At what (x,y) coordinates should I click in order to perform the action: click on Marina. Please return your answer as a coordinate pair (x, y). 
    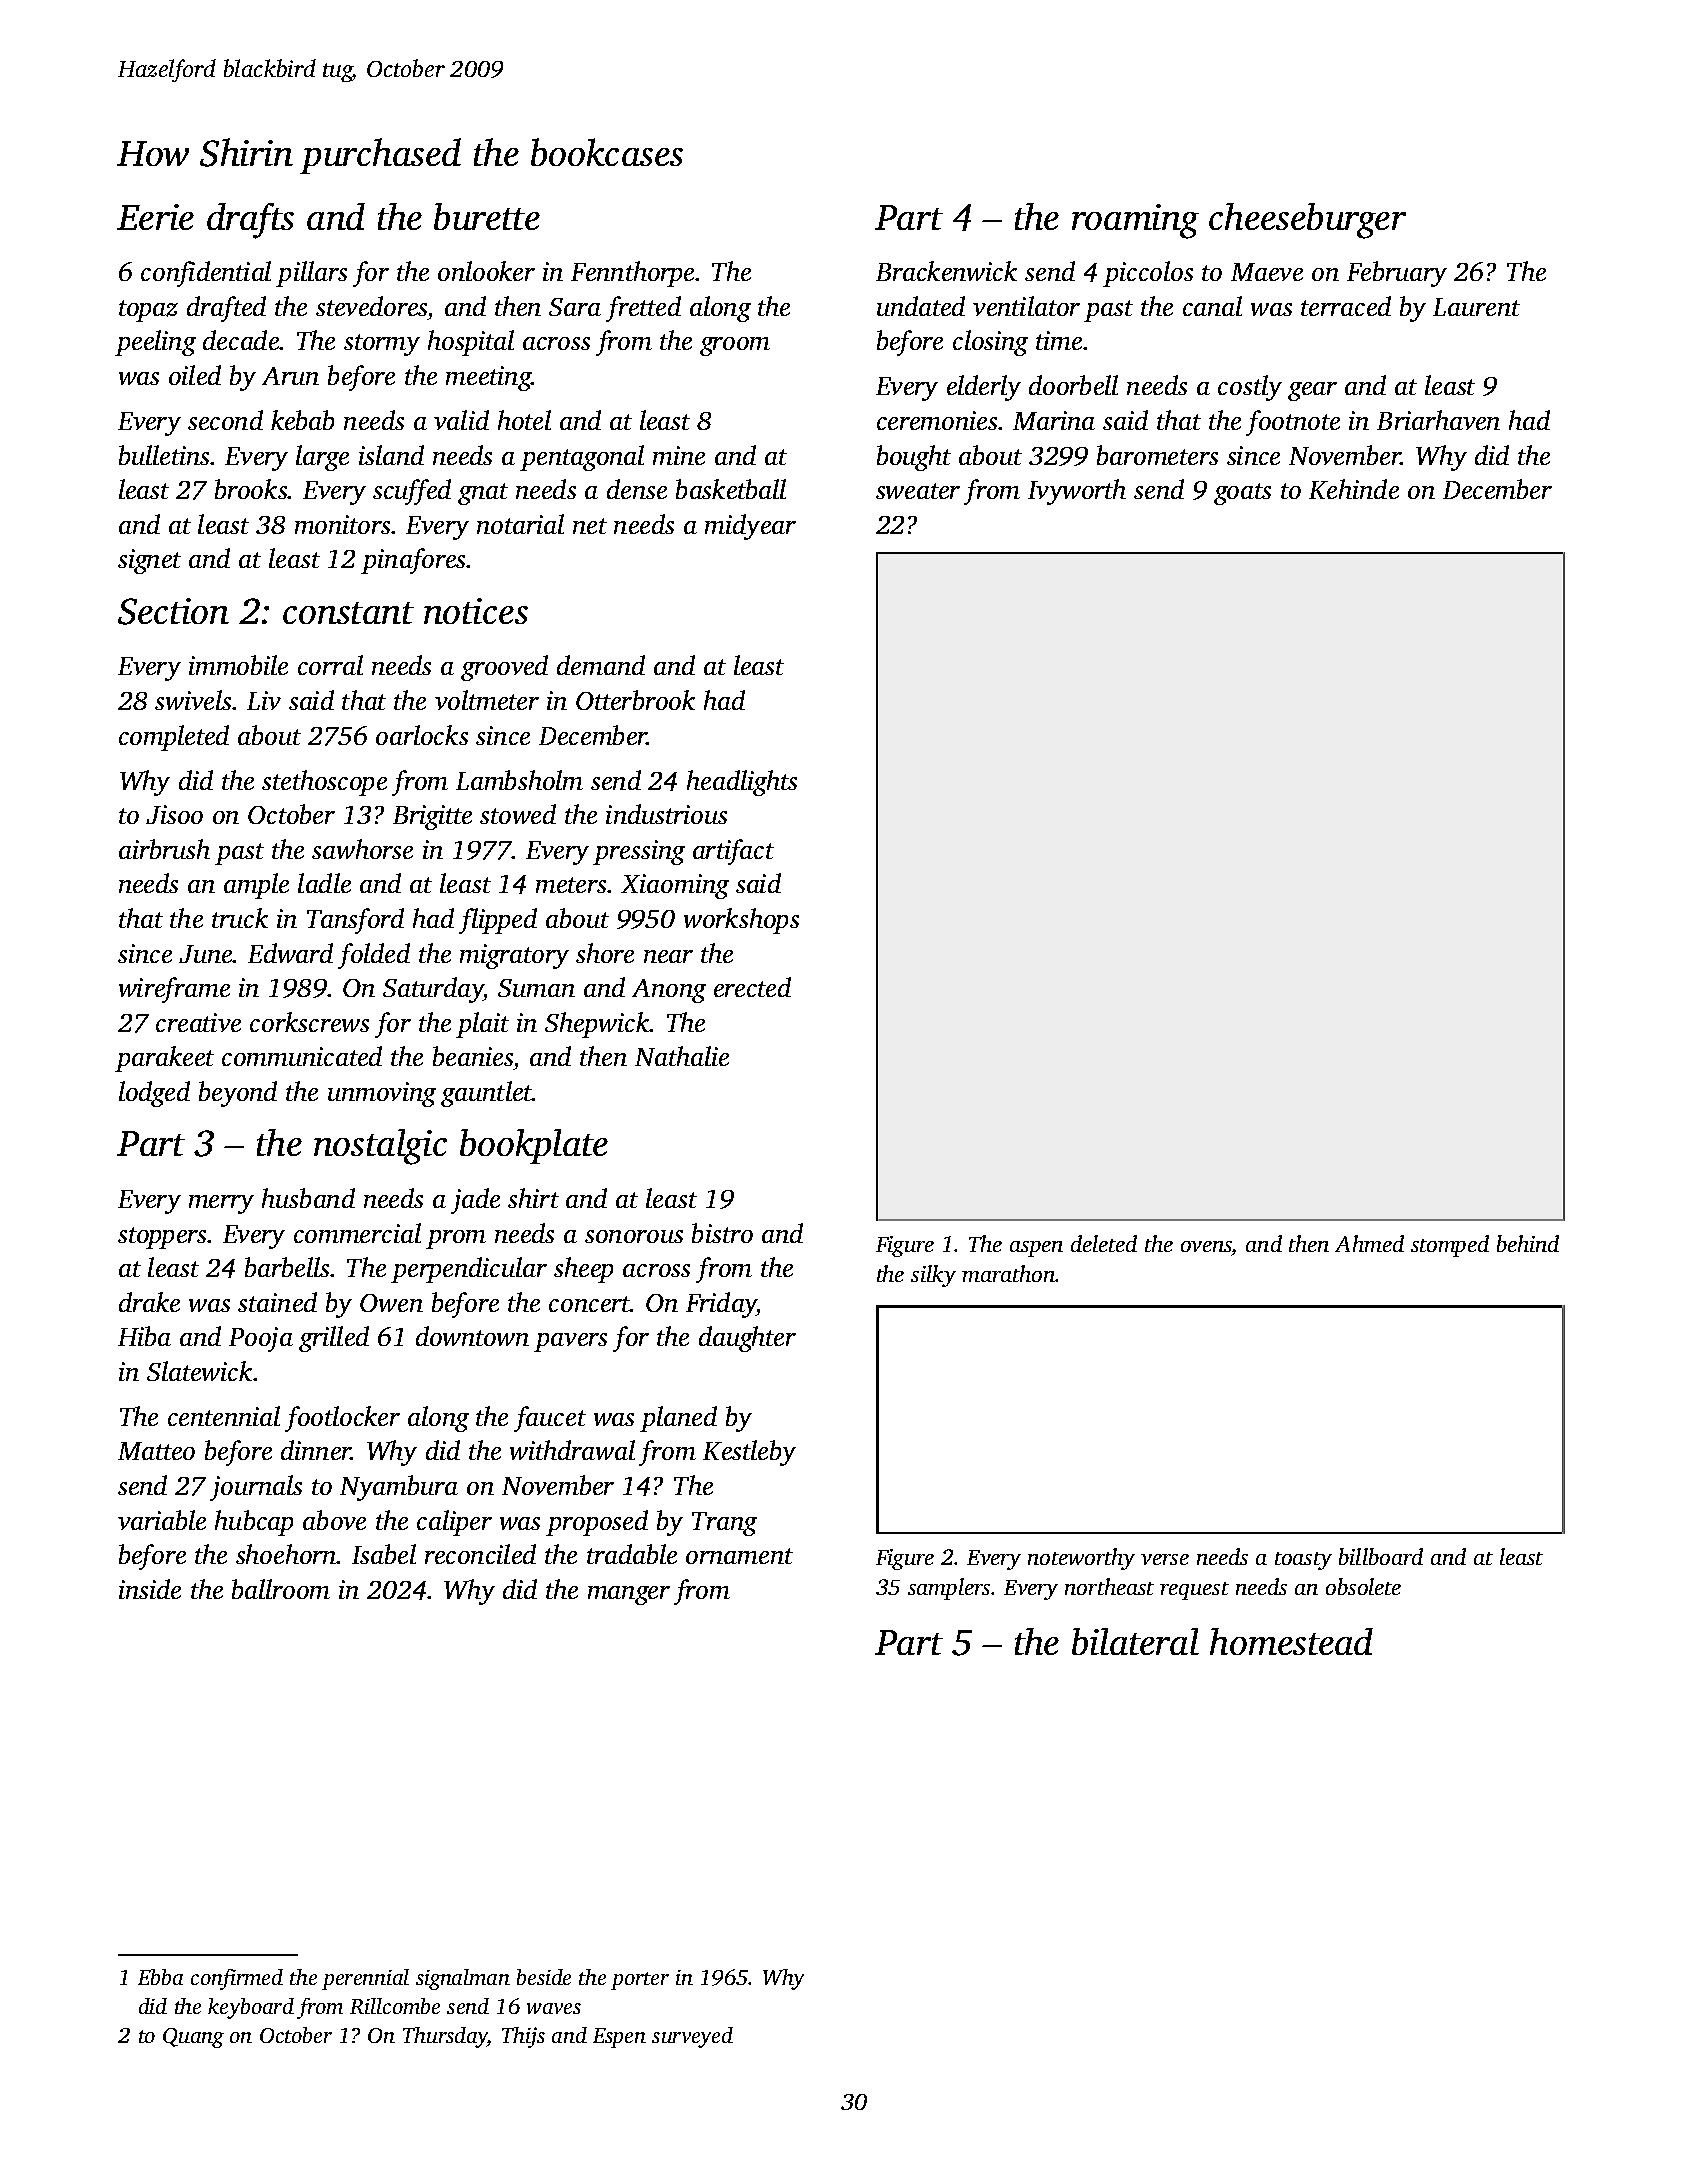
    Looking at the image, I should click on (1054, 420).
